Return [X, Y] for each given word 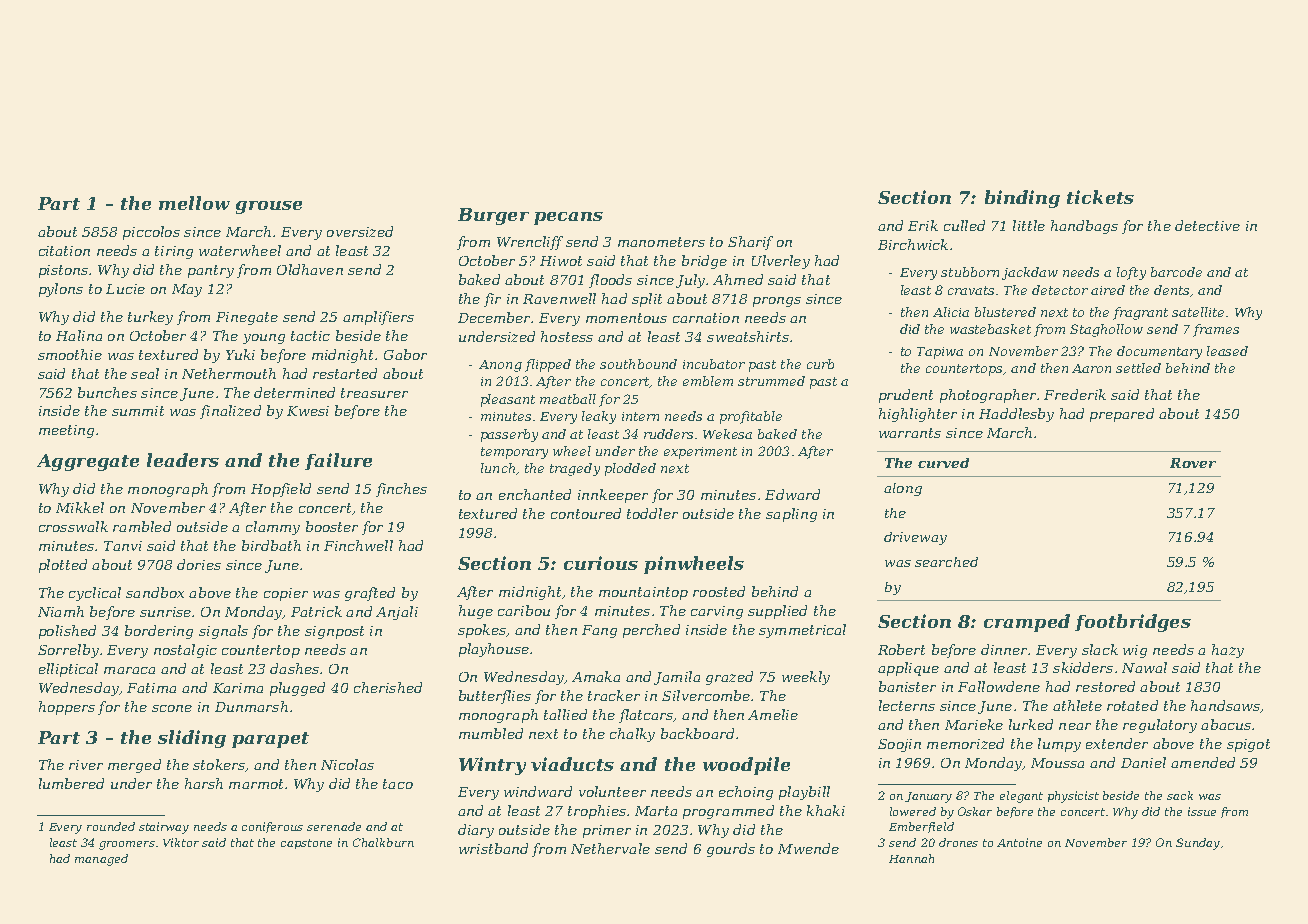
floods [610, 281]
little [1029, 225]
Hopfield [281, 490]
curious [601, 563]
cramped [1027, 623]
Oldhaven [310, 269]
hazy [1228, 651]
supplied [777, 612]
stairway [164, 828]
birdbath [271, 545]
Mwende [808, 848]
